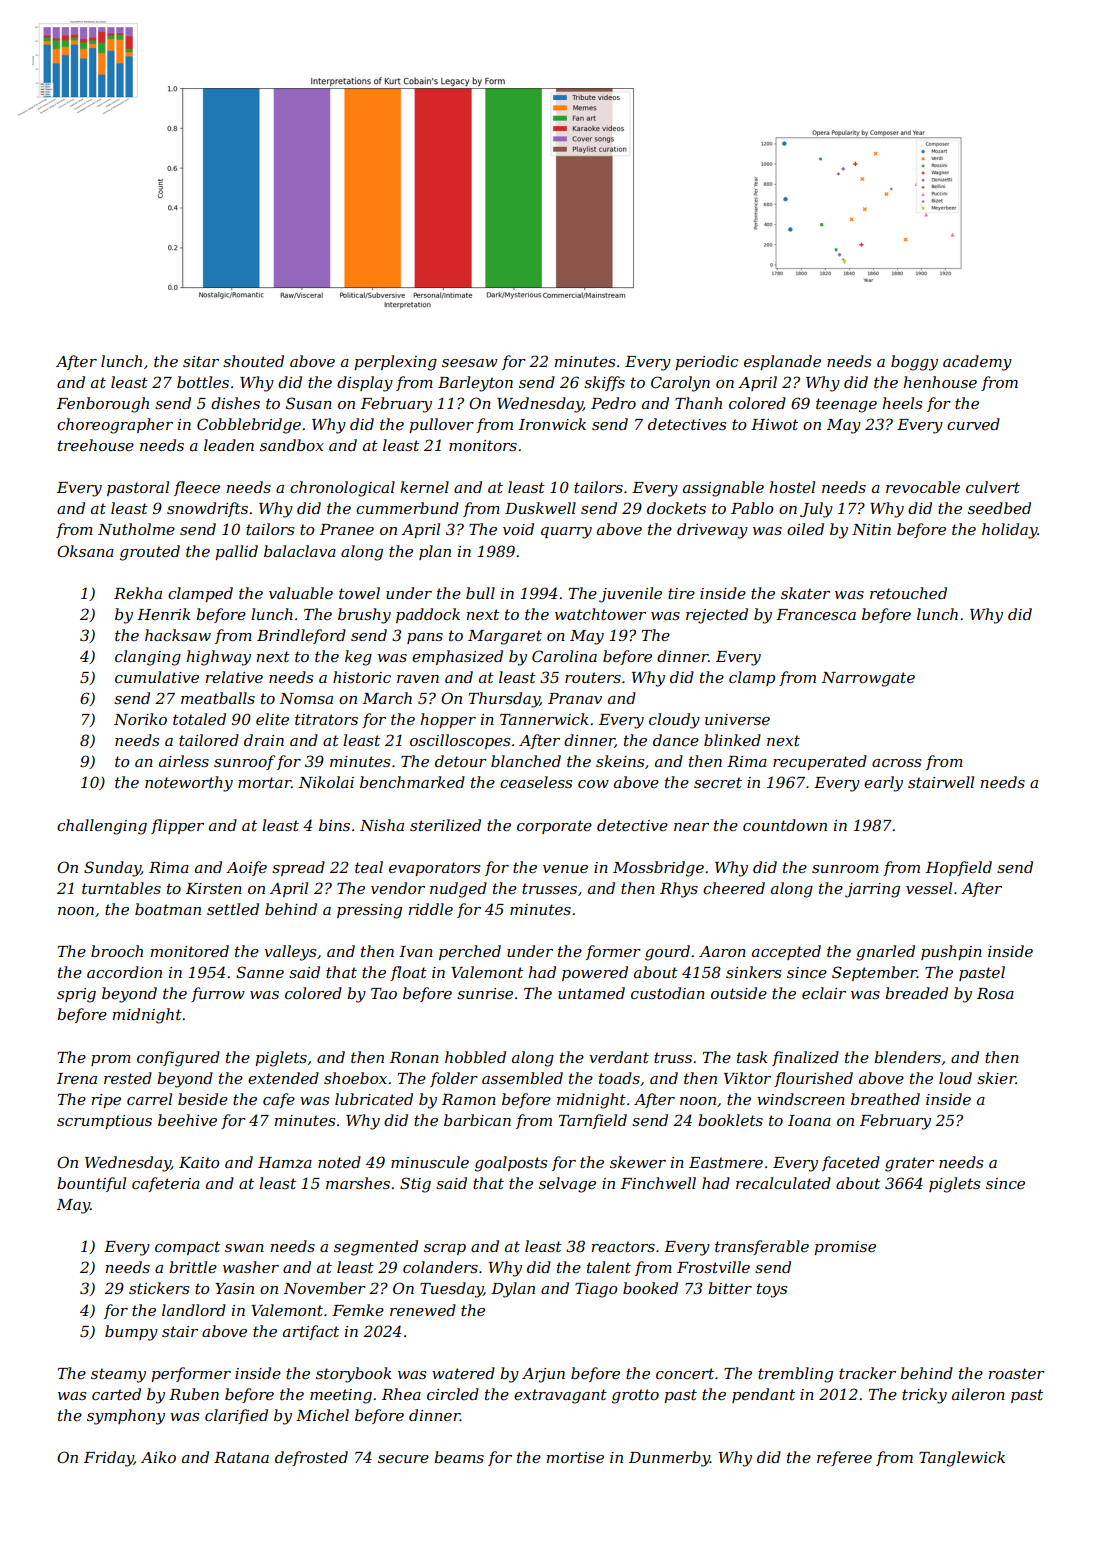  Describe the element at coordinates (445, 1249) in the document. I see `scrap` at that location.
